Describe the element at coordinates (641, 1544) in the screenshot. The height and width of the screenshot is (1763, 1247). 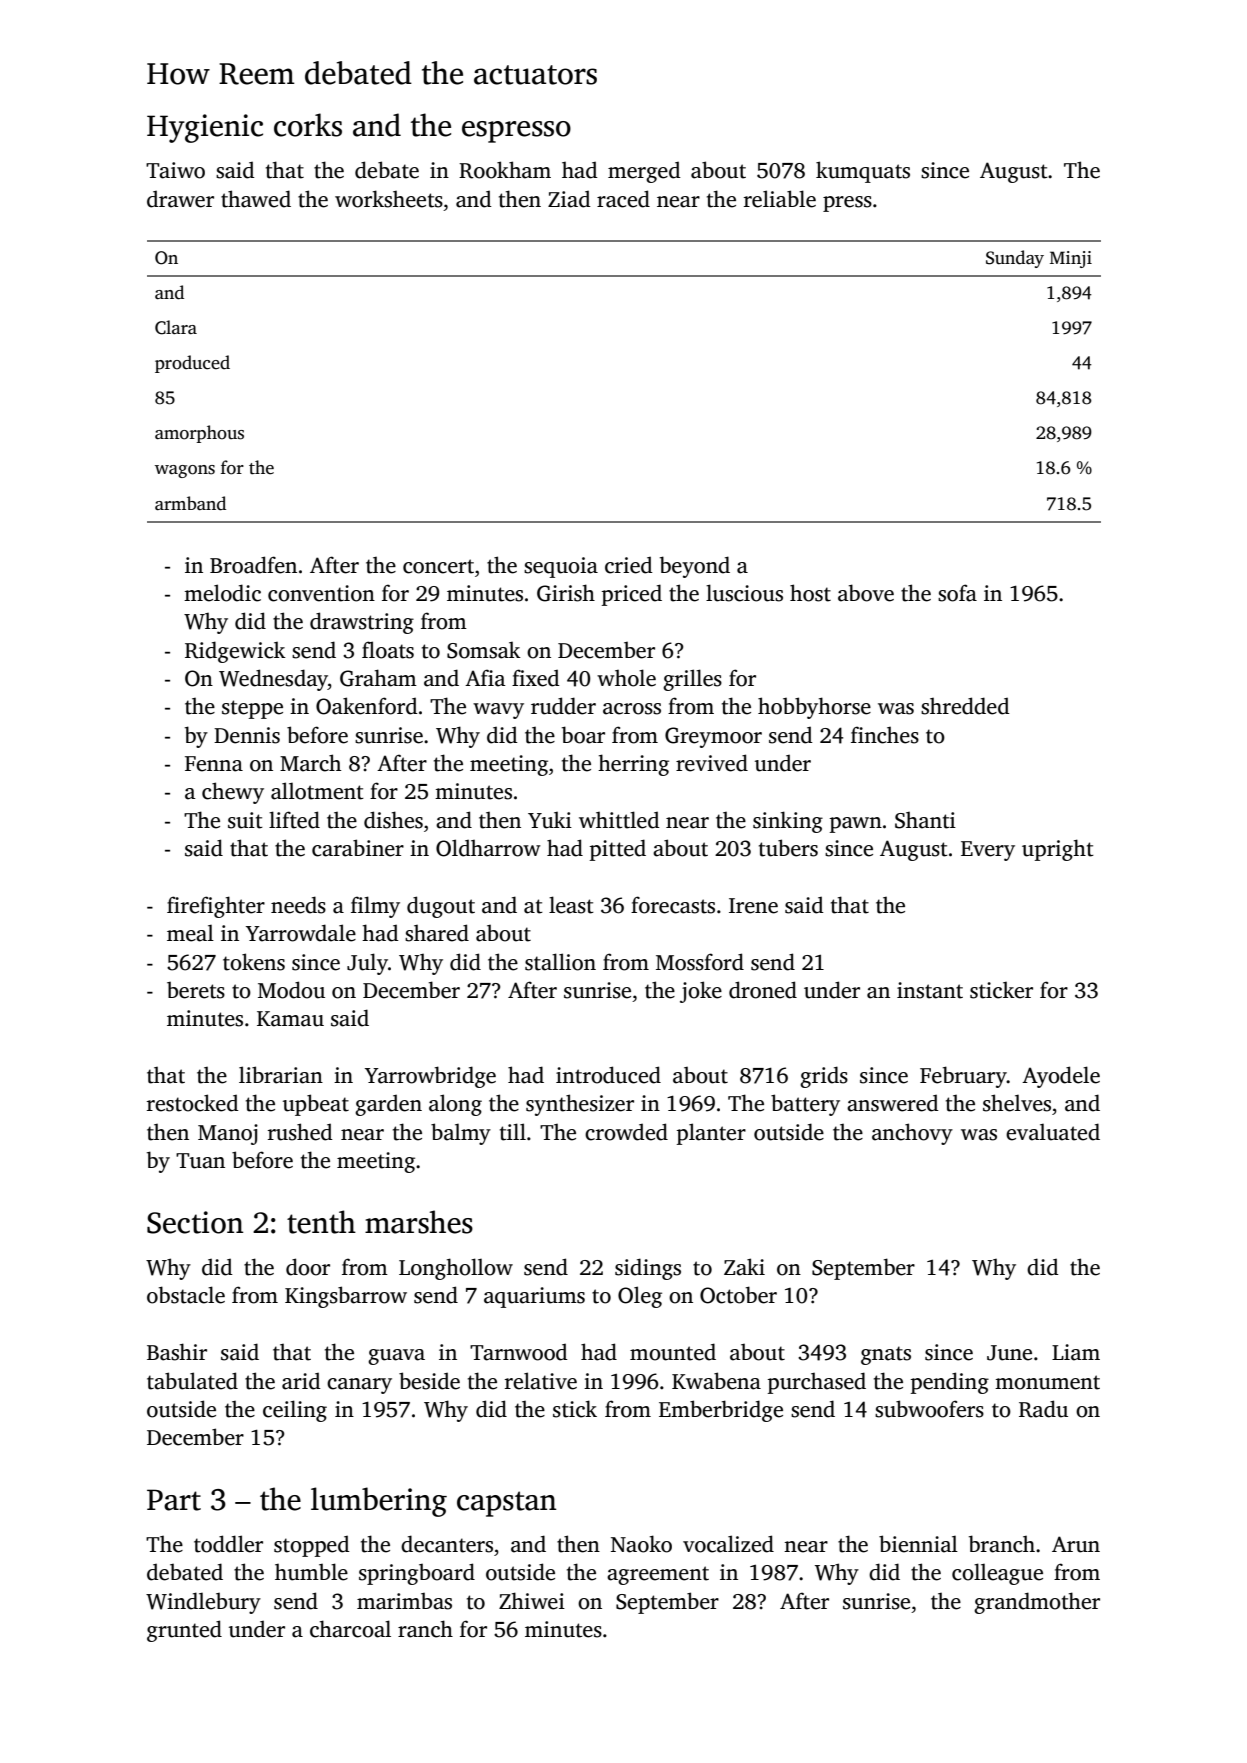
I see `Naoko` at that location.
